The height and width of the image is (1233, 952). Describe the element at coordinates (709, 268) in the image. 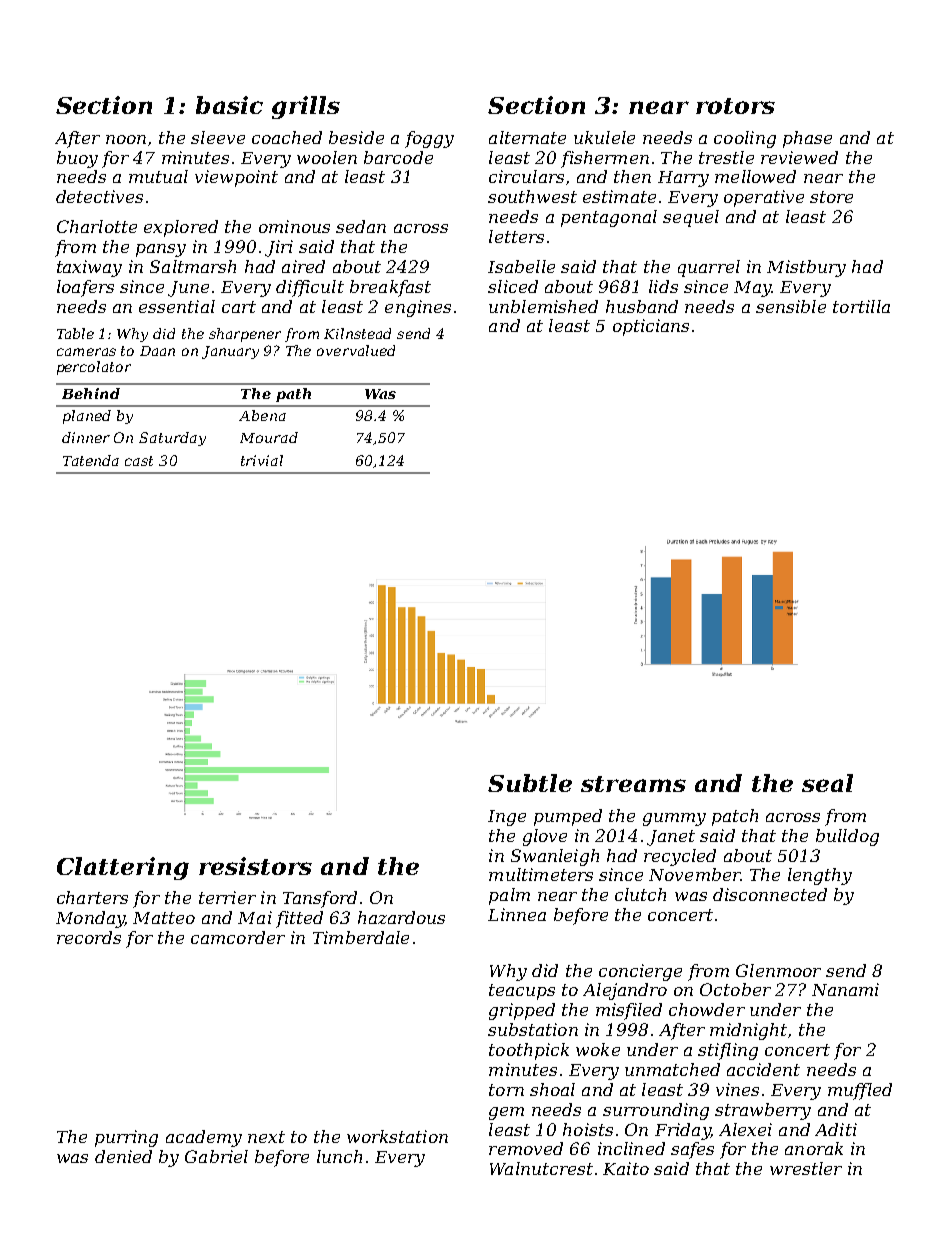

I see `quarrel` at that location.
